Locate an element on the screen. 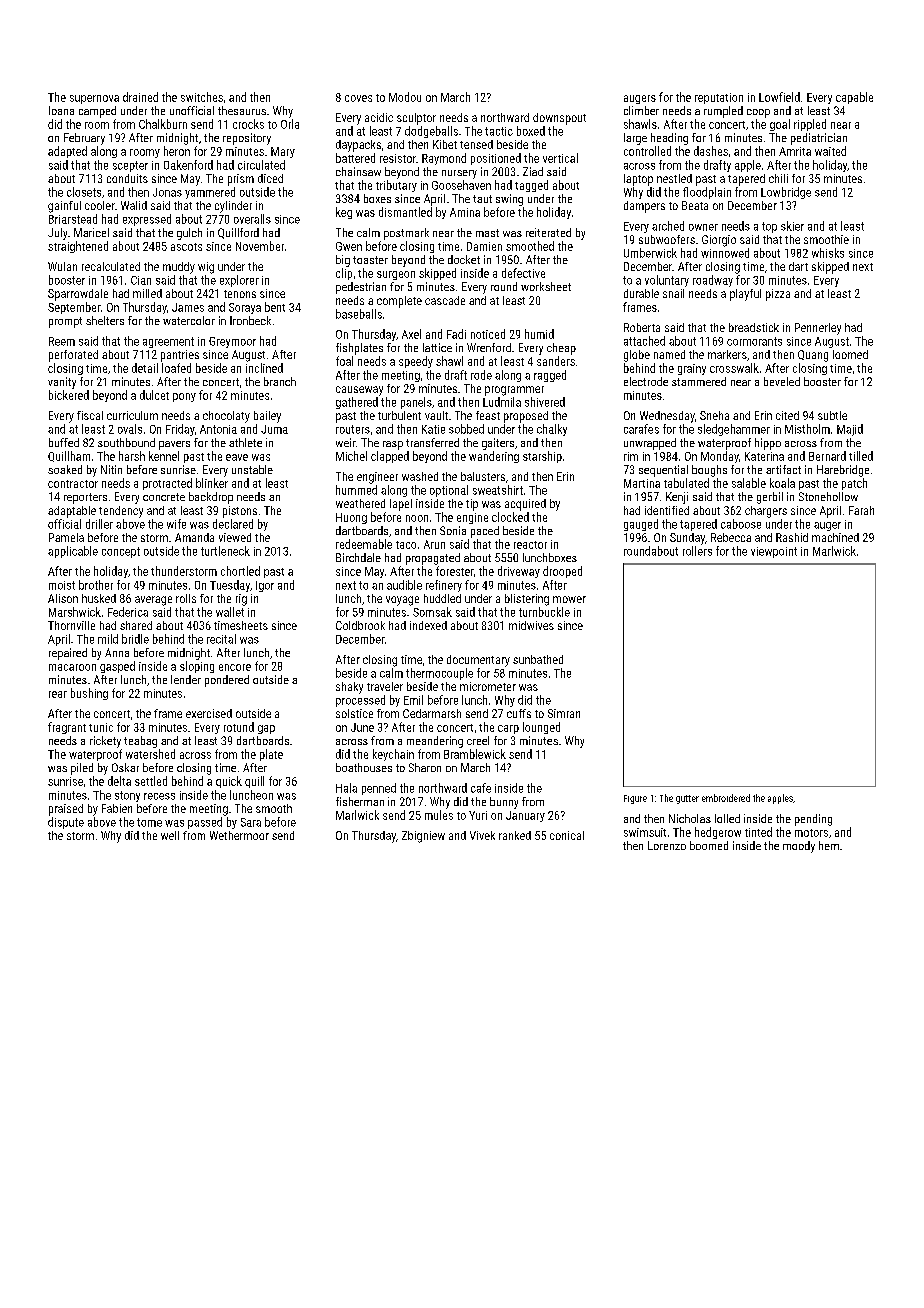 This screenshot has height=1308, width=924. diced is located at coordinates (270, 178).
